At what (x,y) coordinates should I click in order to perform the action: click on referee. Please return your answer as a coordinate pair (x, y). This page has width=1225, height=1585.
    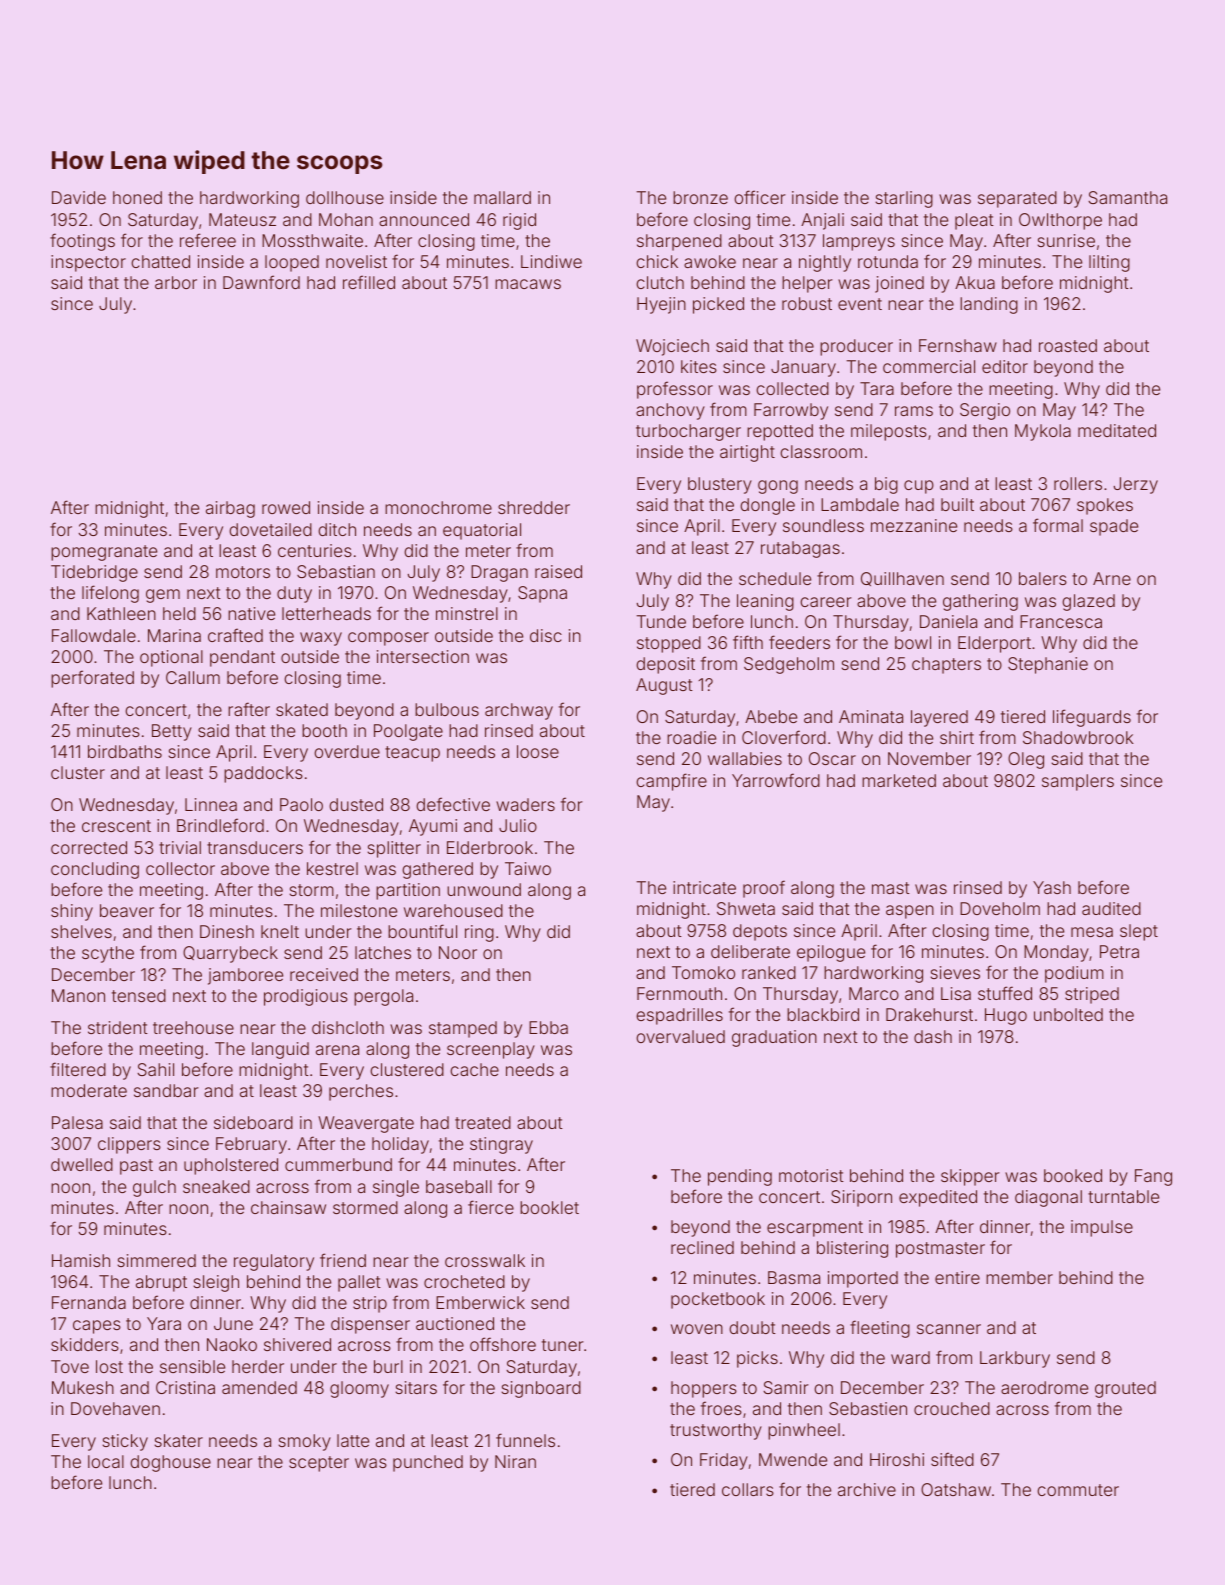
    Looking at the image, I should click on (208, 240).
